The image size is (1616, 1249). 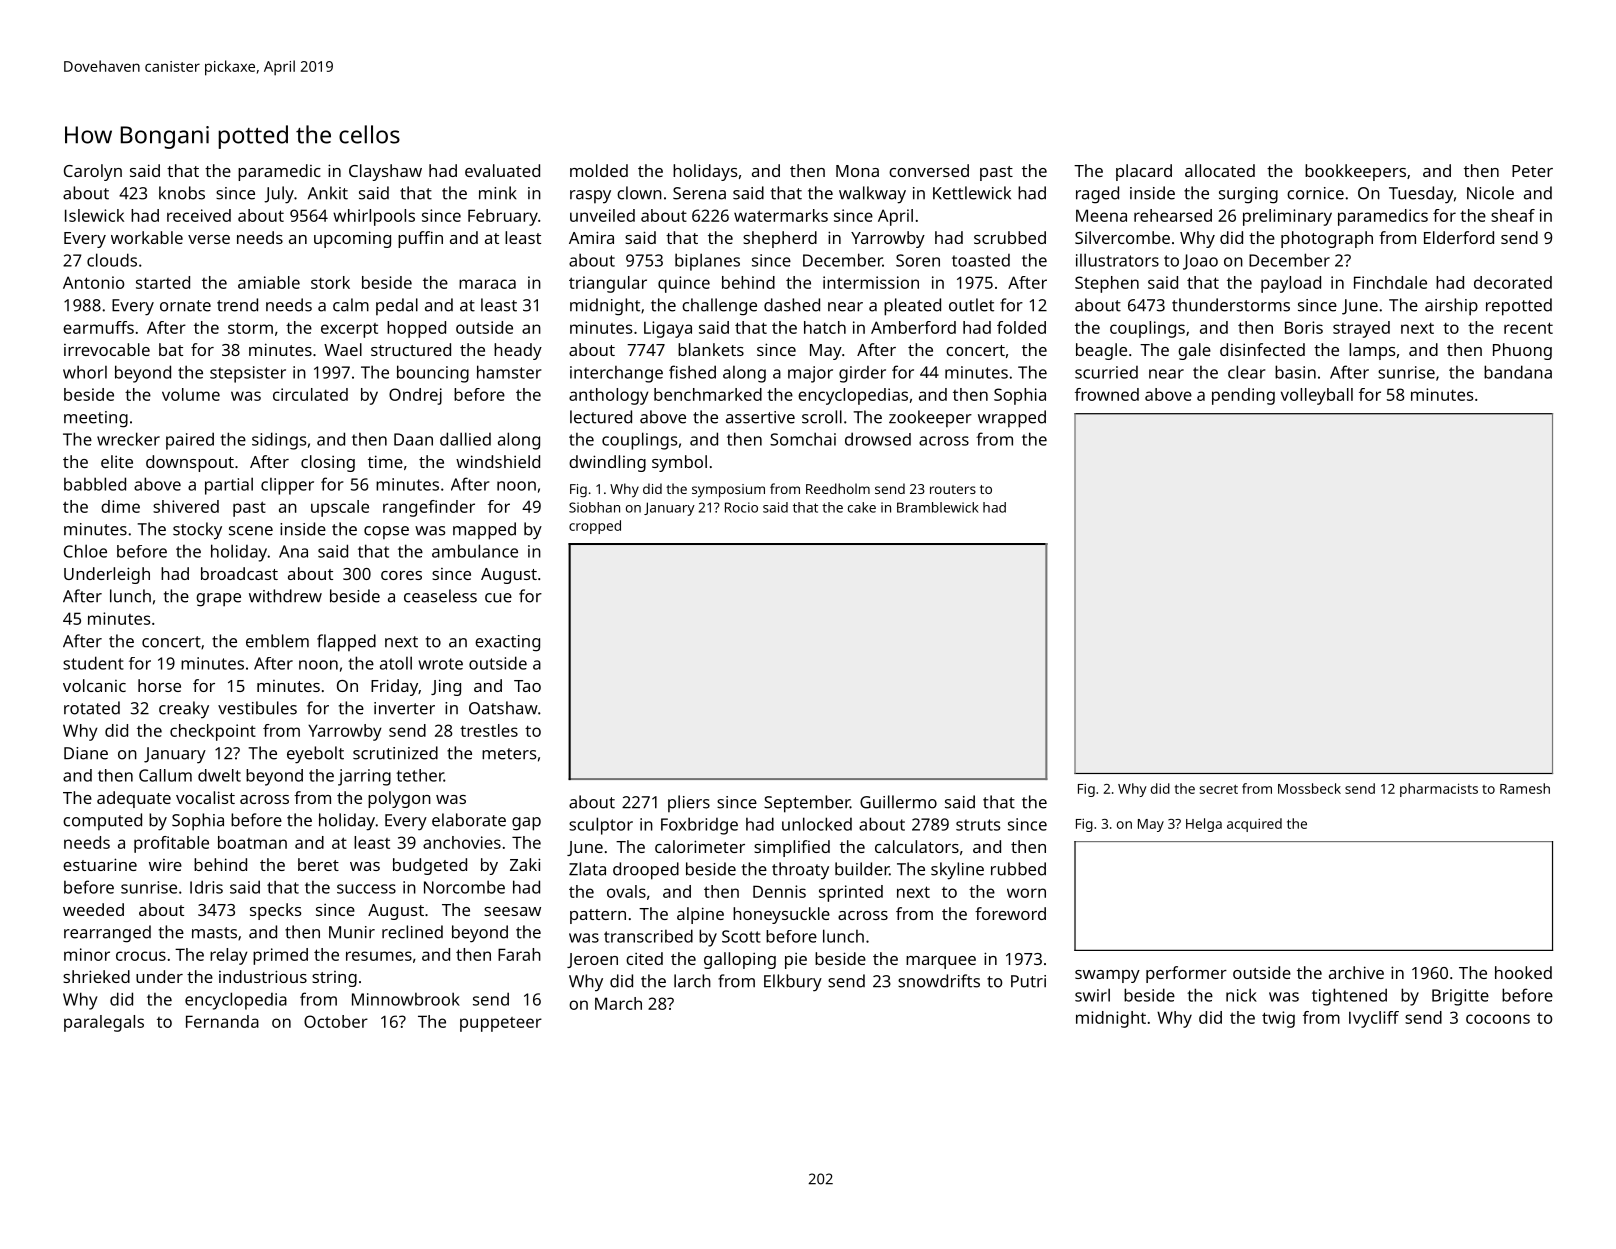 What do you see at coordinates (938, 507) in the screenshot?
I see `Bramblewick` at bounding box center [938, 507].
